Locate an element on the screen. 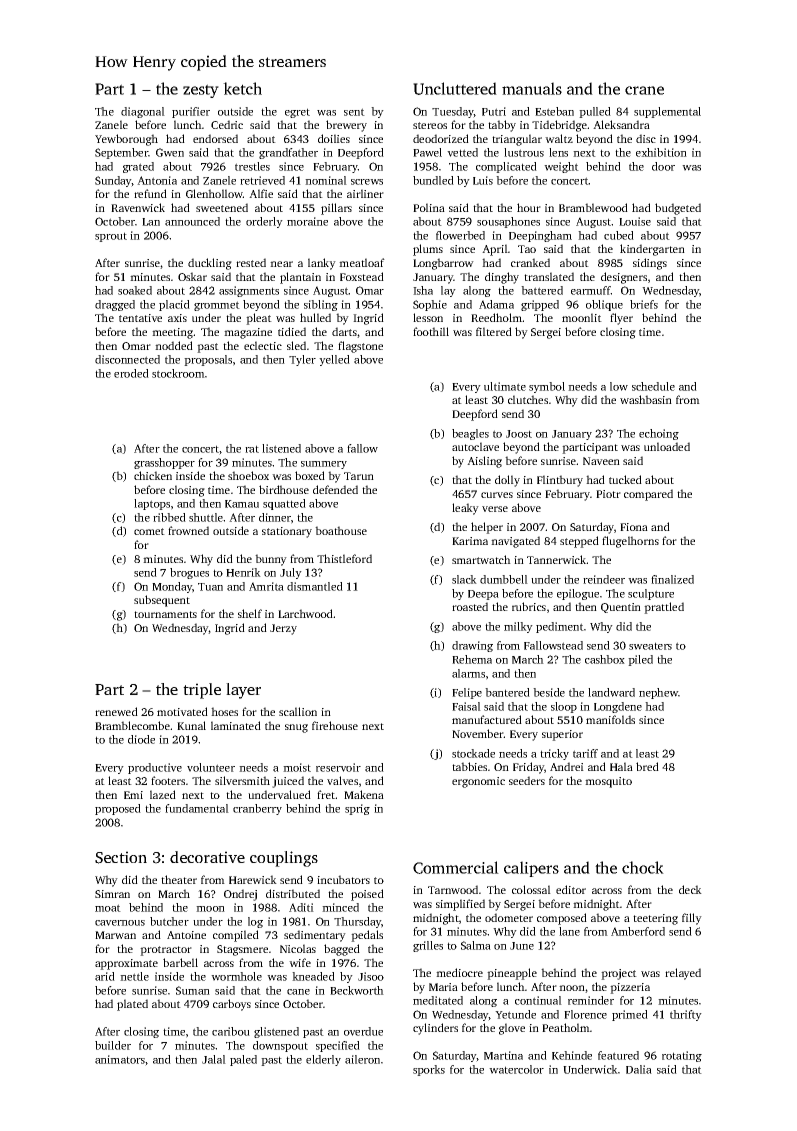 This screenshot has width=797, height=1131. stockroom is located at coordinates (178, 373).
